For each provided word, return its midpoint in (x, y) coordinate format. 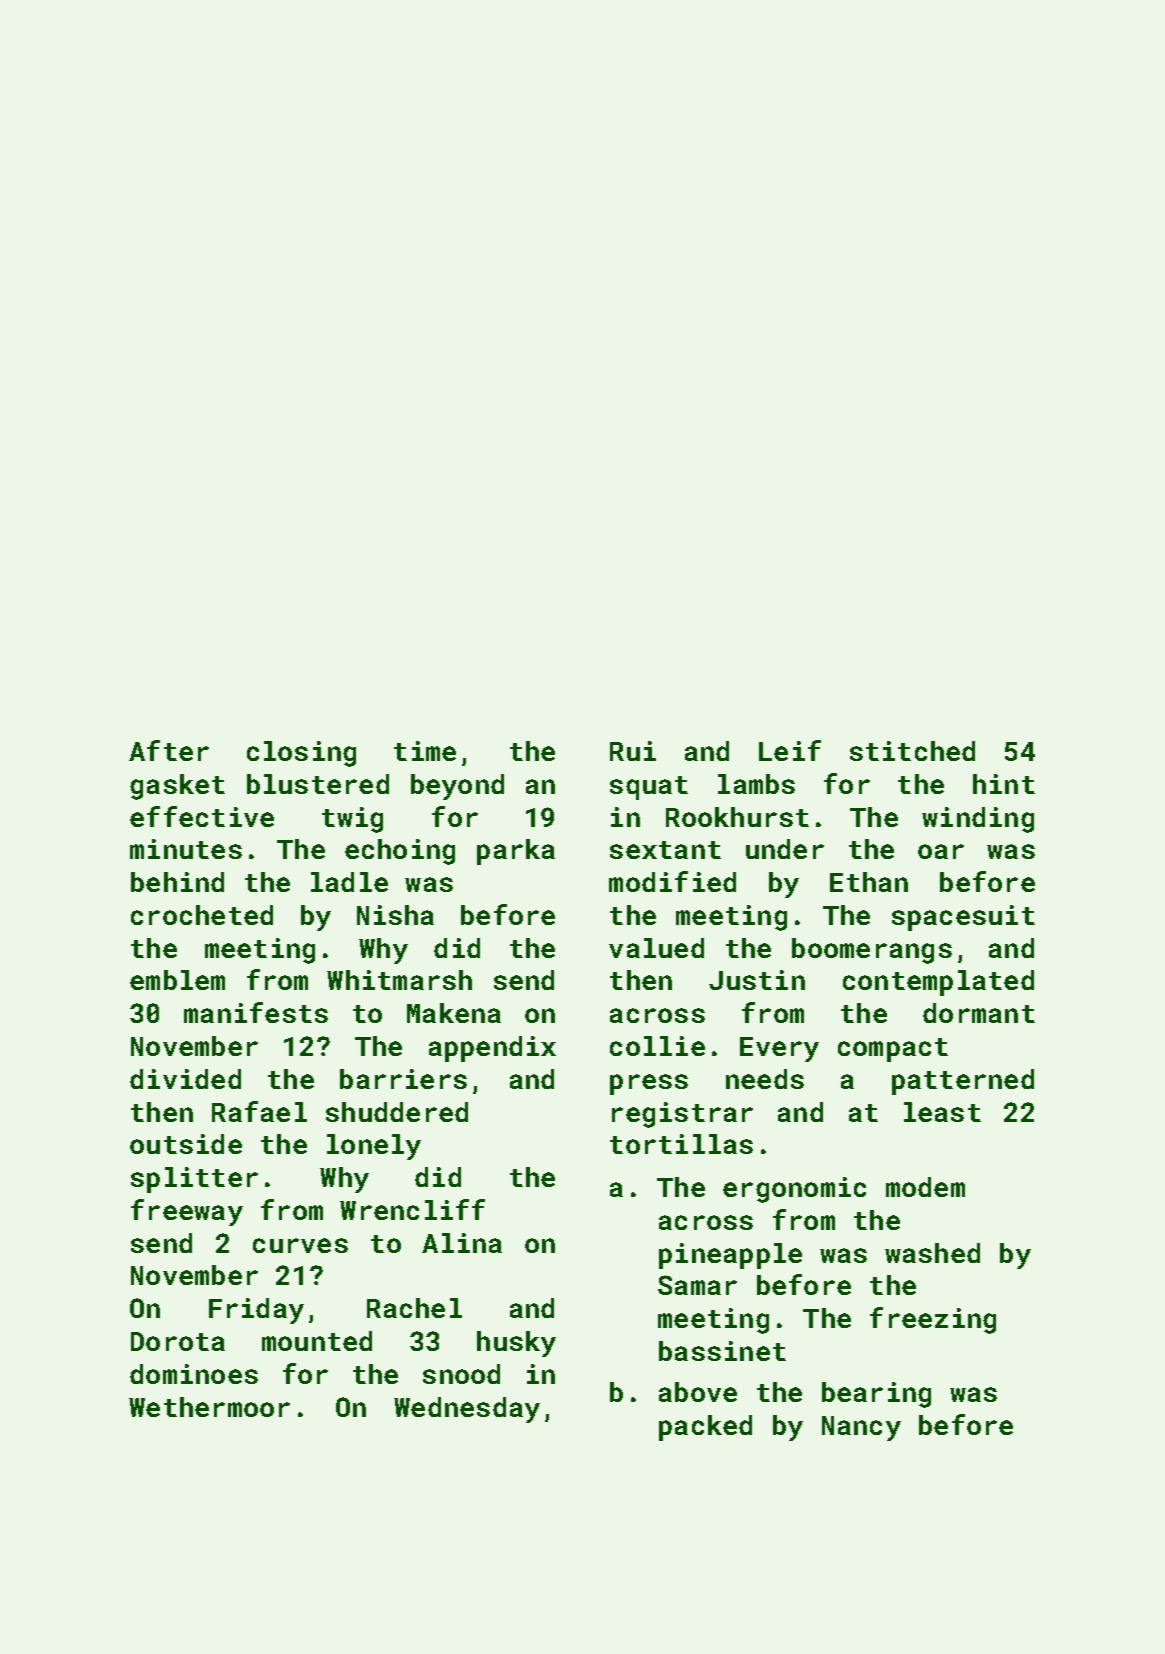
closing (301, 754)
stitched (912, 751)
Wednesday (467, 1410)
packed (705, 1428)
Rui (633, 751)
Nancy (861, 1428)
